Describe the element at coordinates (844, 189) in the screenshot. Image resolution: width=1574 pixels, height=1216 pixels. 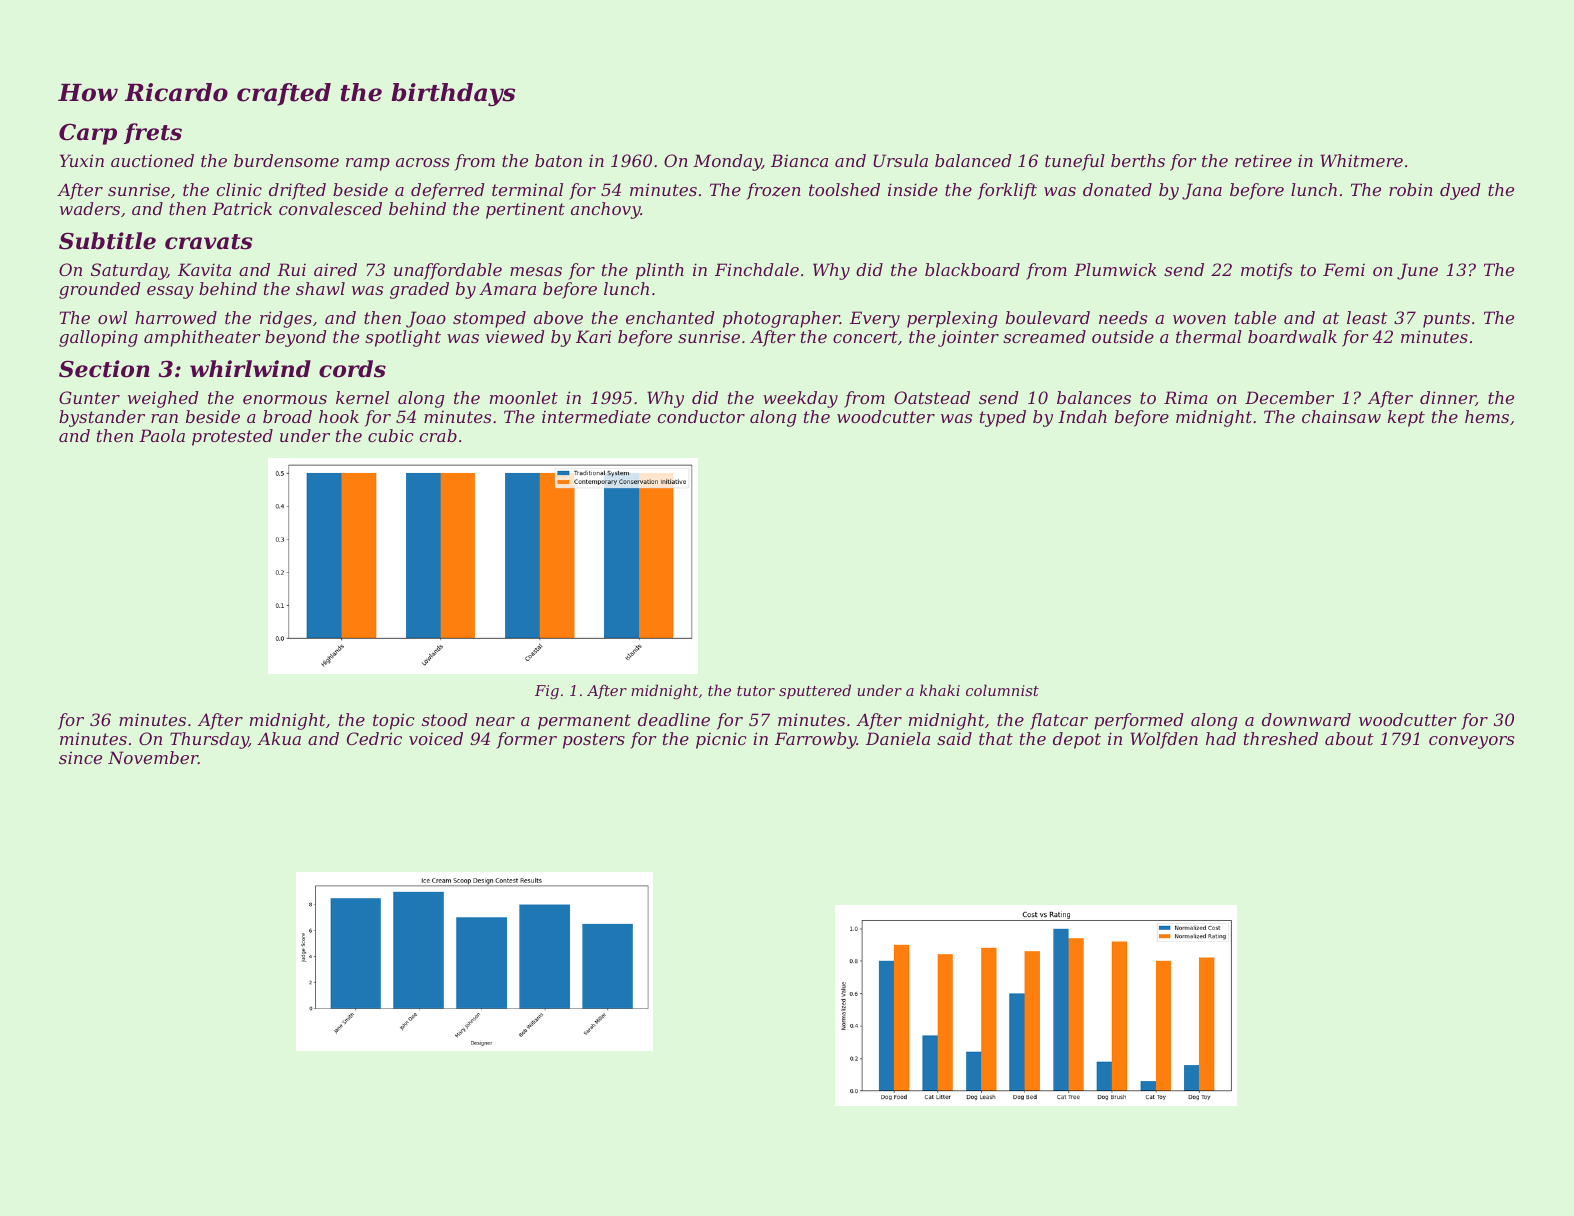
I see `toolshed` at that location.
